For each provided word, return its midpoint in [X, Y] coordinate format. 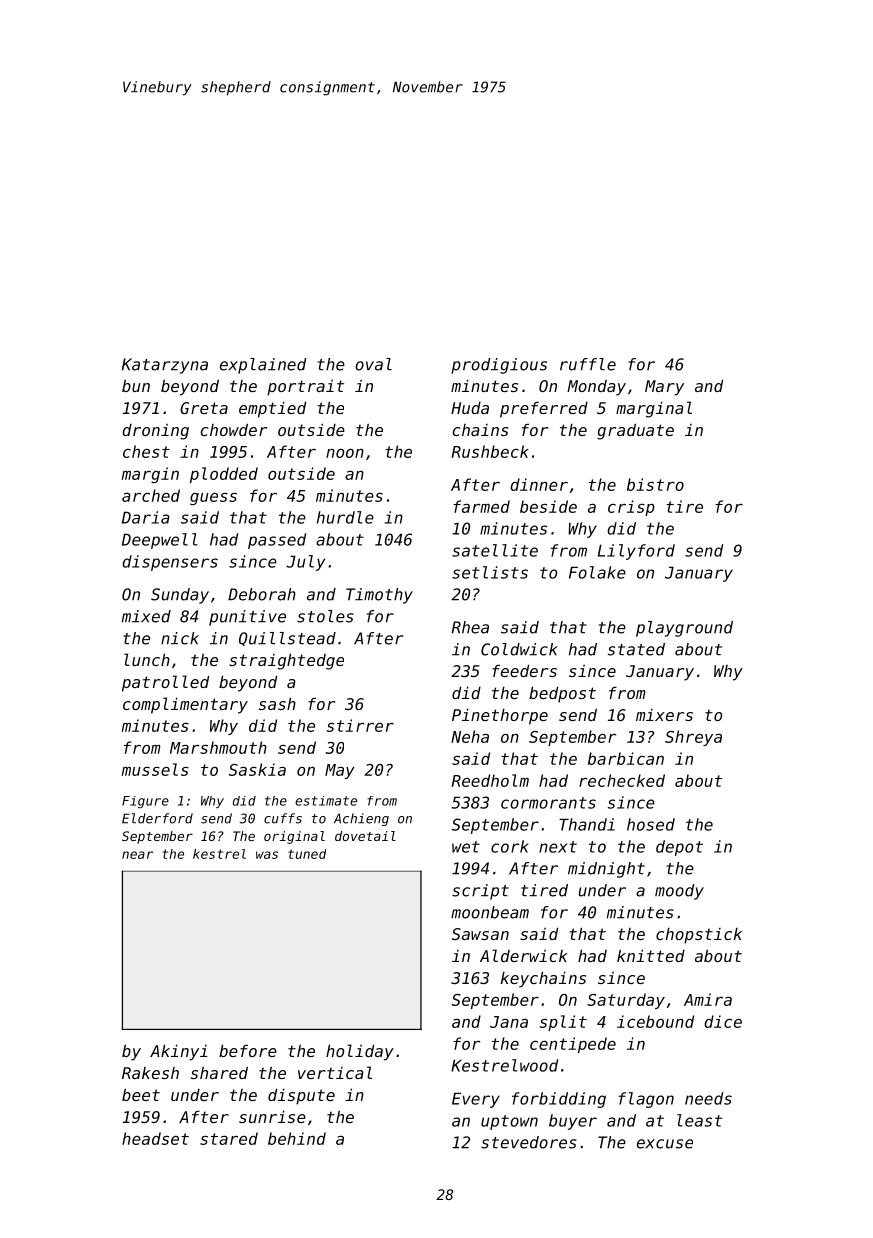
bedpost [562, 694]
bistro [655, 484]
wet [466, 847]
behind [297, 1138]
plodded [224, 475]
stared [229, 1138]
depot [679, 848]
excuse [665, 1144]
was [267, 855]
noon [345, 453]
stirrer [360, 725]
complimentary [185, 705]
